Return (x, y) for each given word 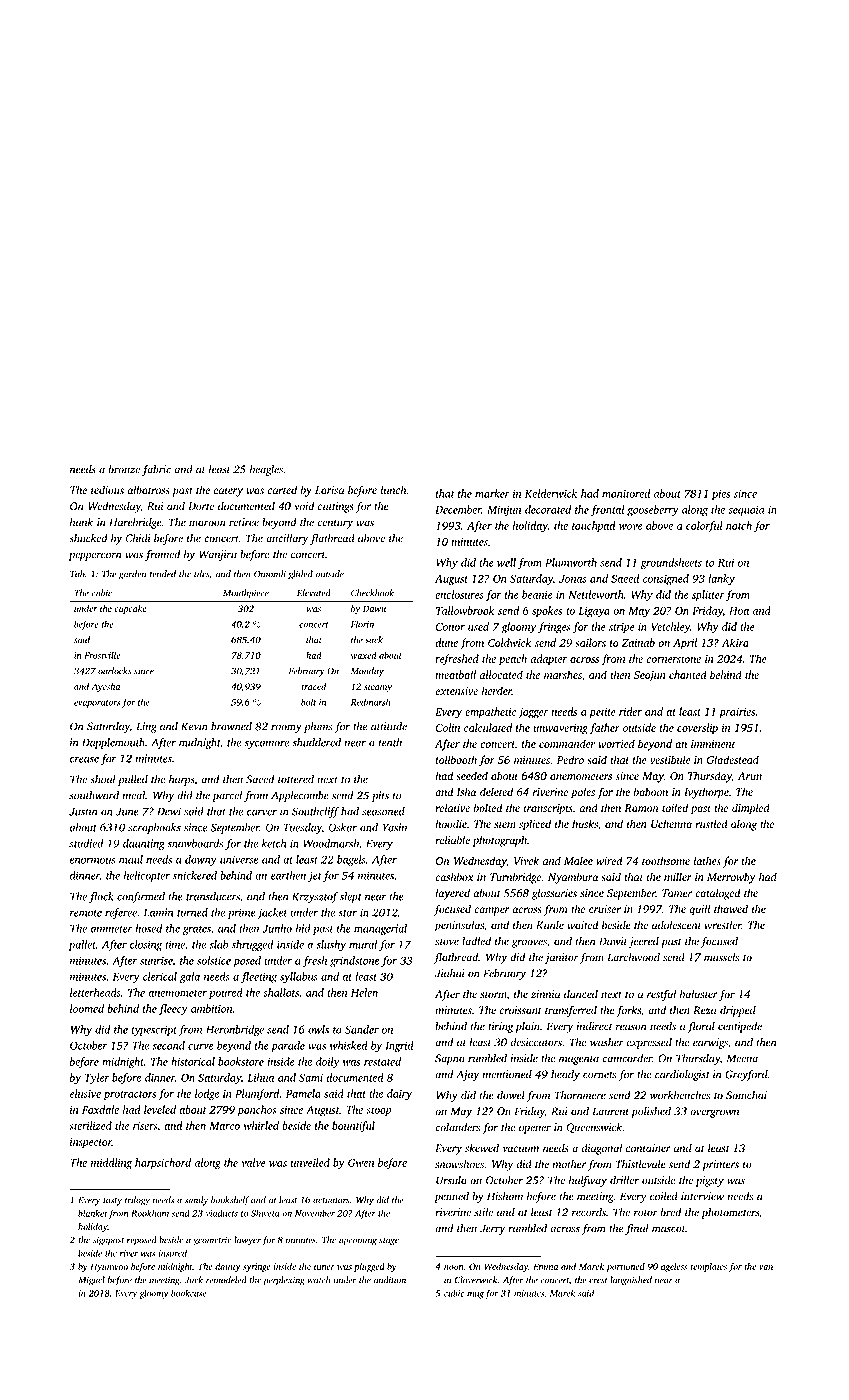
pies (721, 494)
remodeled (226, 1280)
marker (492, 493)
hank (81, 522)
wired (609, 860)
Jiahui (450, 973)
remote (86, 913)
